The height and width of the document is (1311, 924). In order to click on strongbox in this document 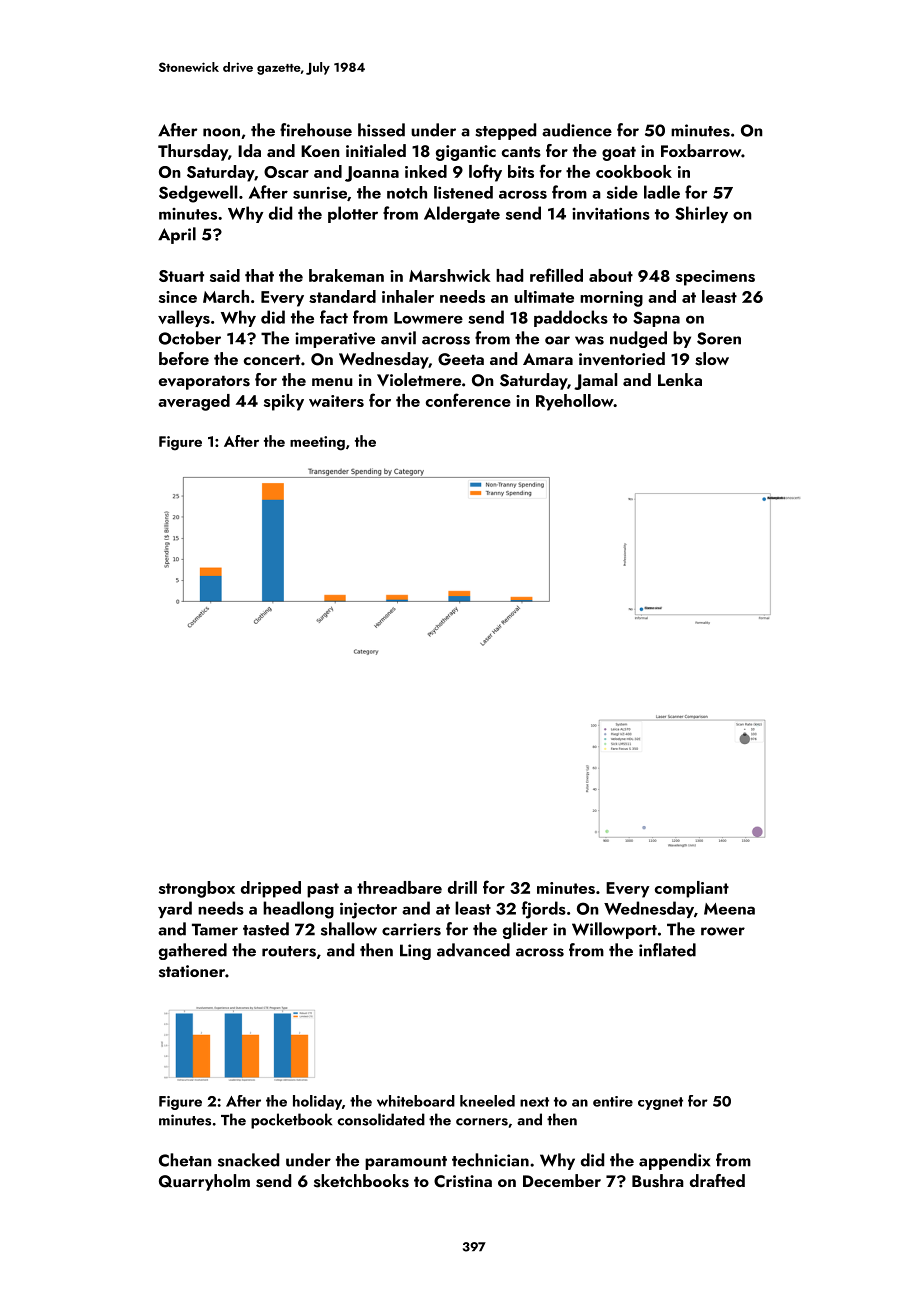, I will do `click(197, 889)`.
